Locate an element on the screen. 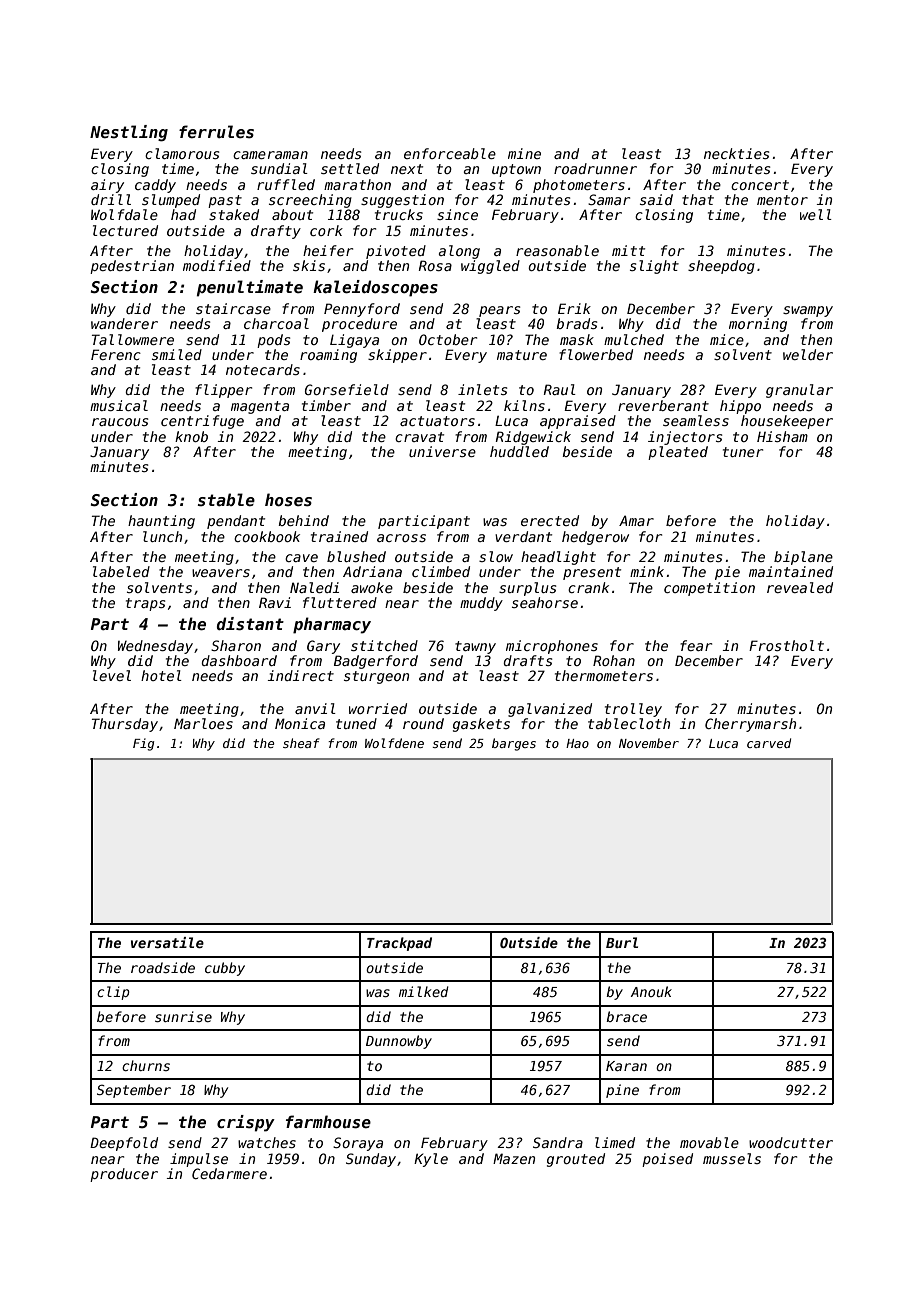 The image size is (924, 1308). Ferenc is located at coordinates (116, 354).
